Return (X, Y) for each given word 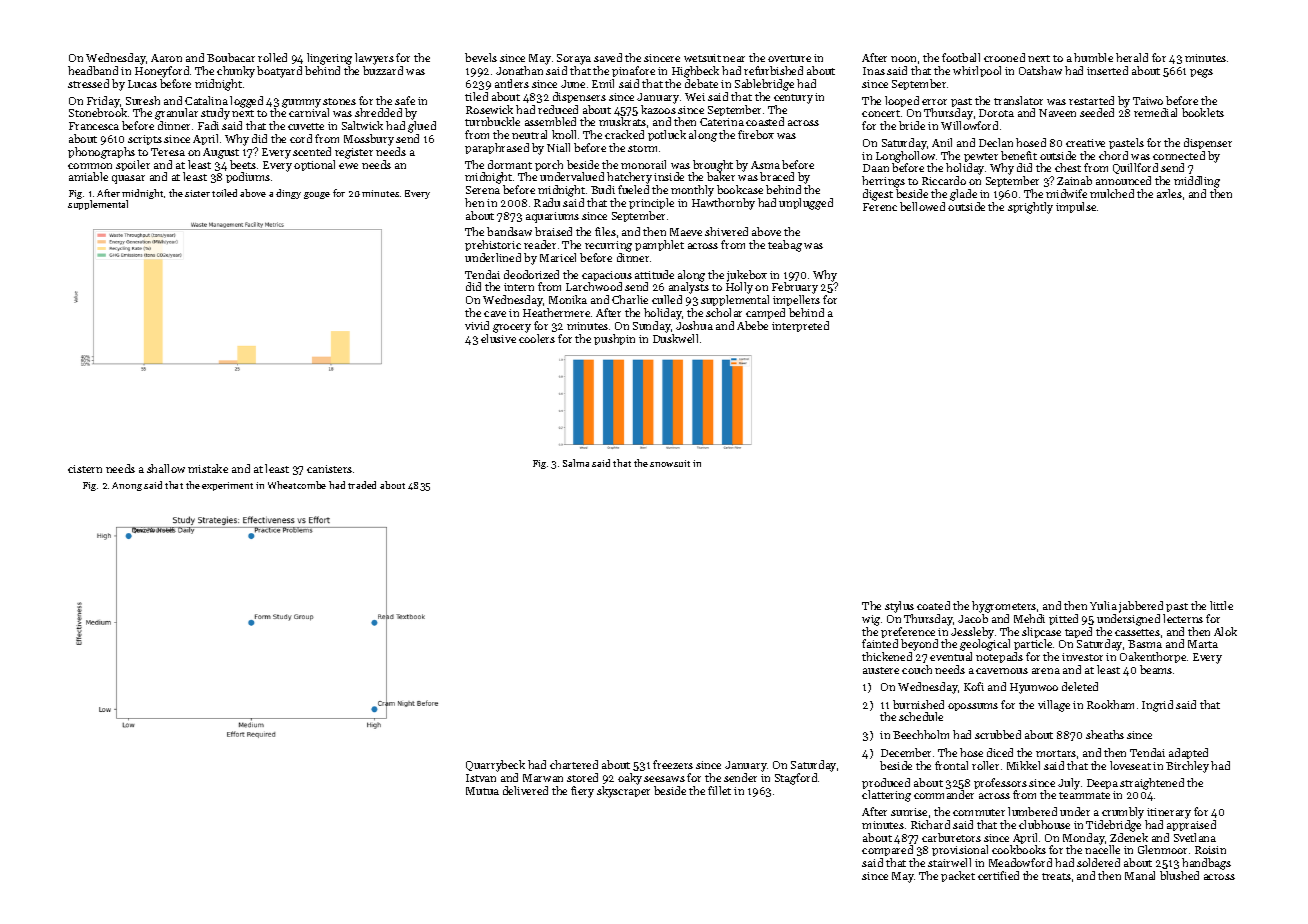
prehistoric (493, 245)
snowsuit (670, 463)
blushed (1179, 875)
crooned (1004, 57)
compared (887, 850)
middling (1197, 182)
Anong (127, 486)
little (1221, 605)
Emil (603, 83)
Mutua (482, 791)
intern (519, 287)
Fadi (208, 125)
